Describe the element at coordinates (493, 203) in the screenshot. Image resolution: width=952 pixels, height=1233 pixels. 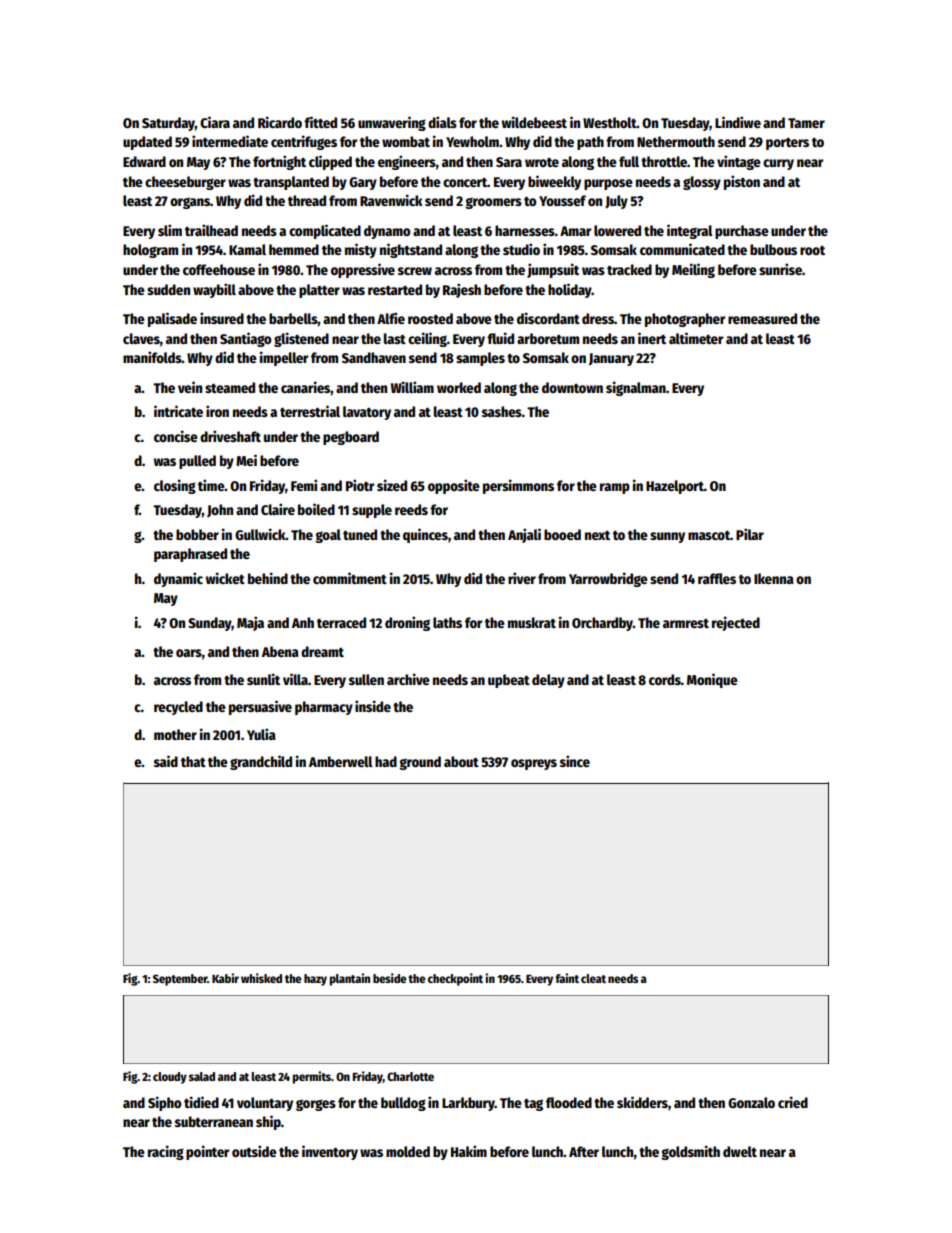
I see `groomers` at that location.
